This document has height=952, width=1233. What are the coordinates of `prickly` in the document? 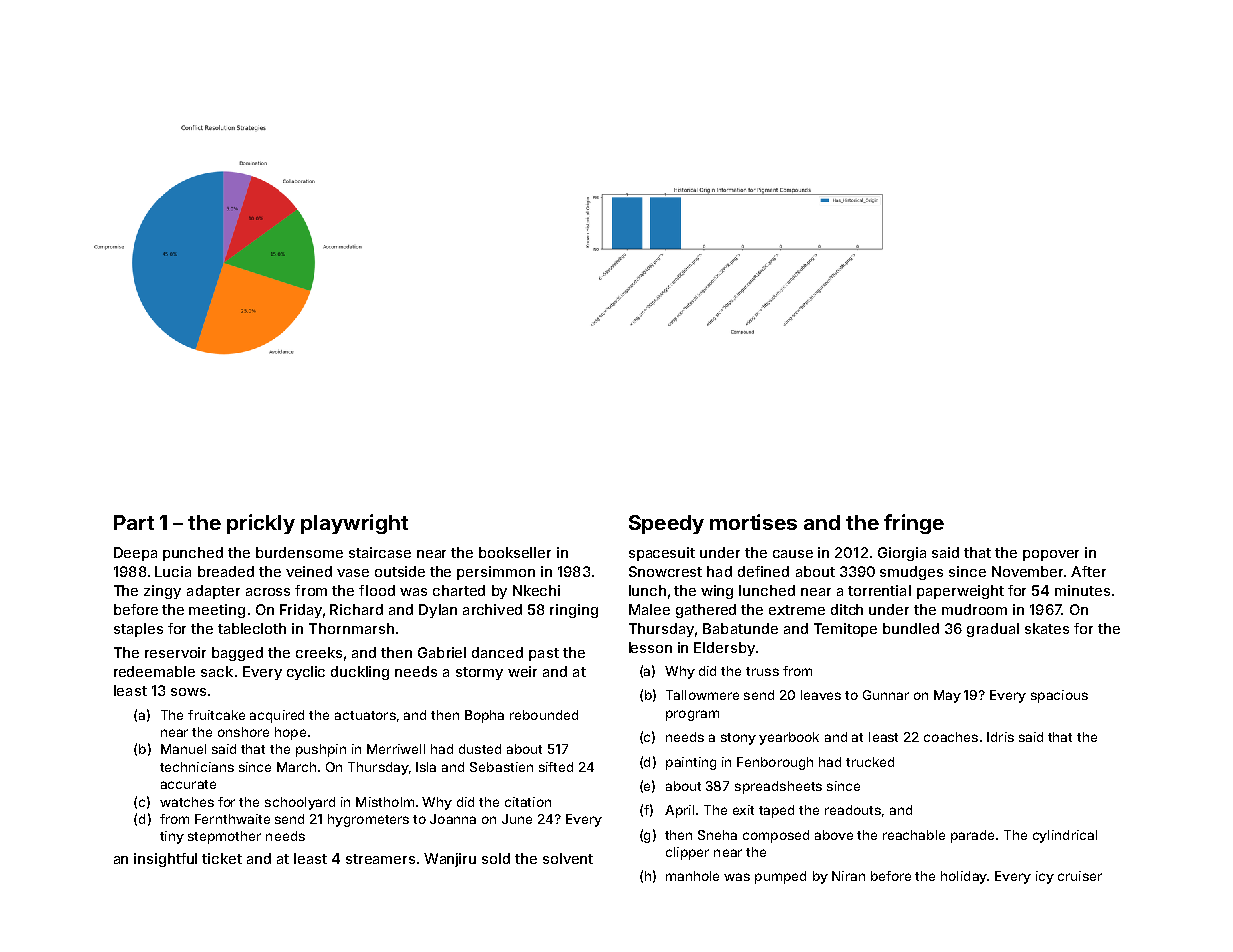 It's located at (261, 524).
